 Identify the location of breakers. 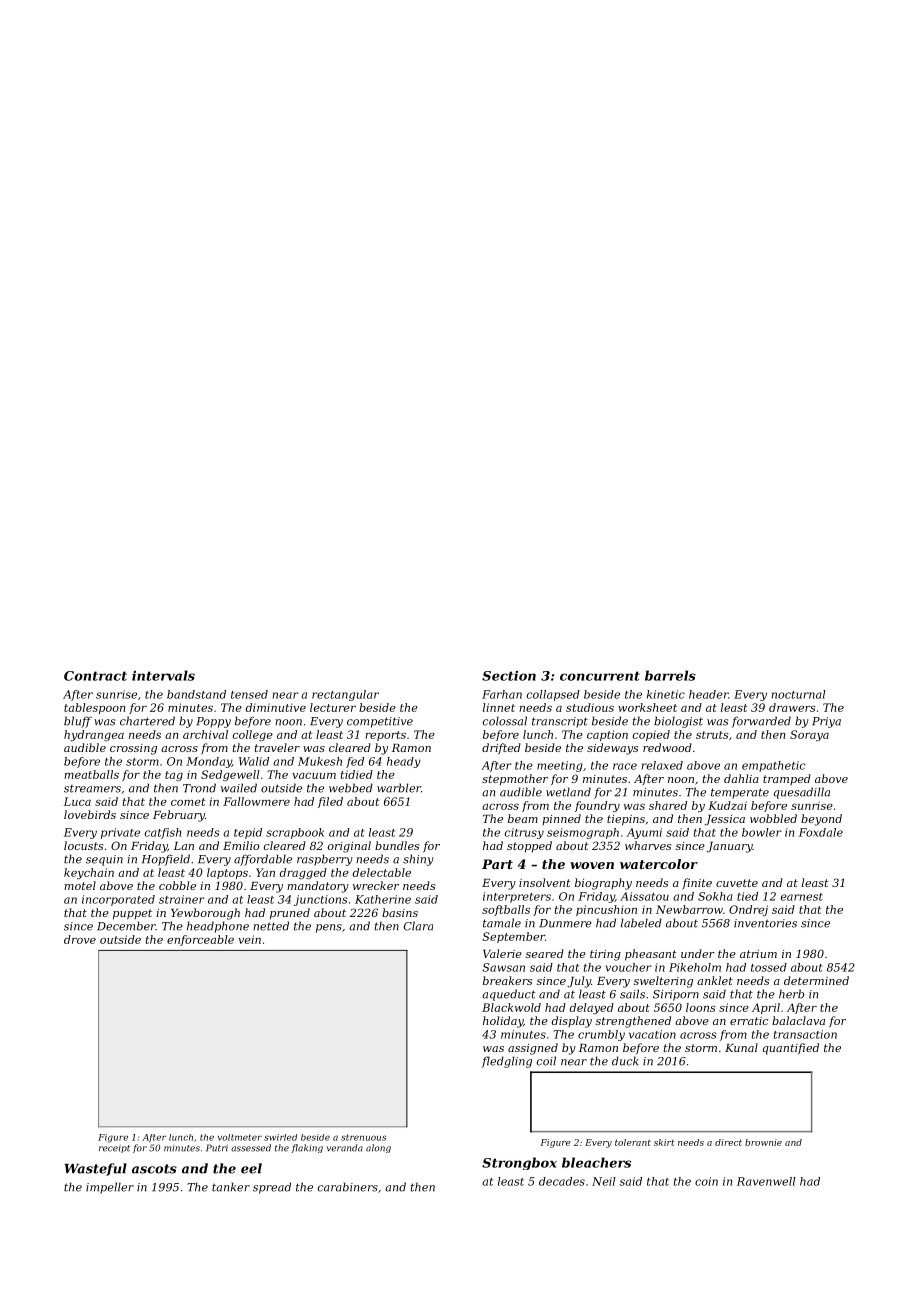
(507, 980).
